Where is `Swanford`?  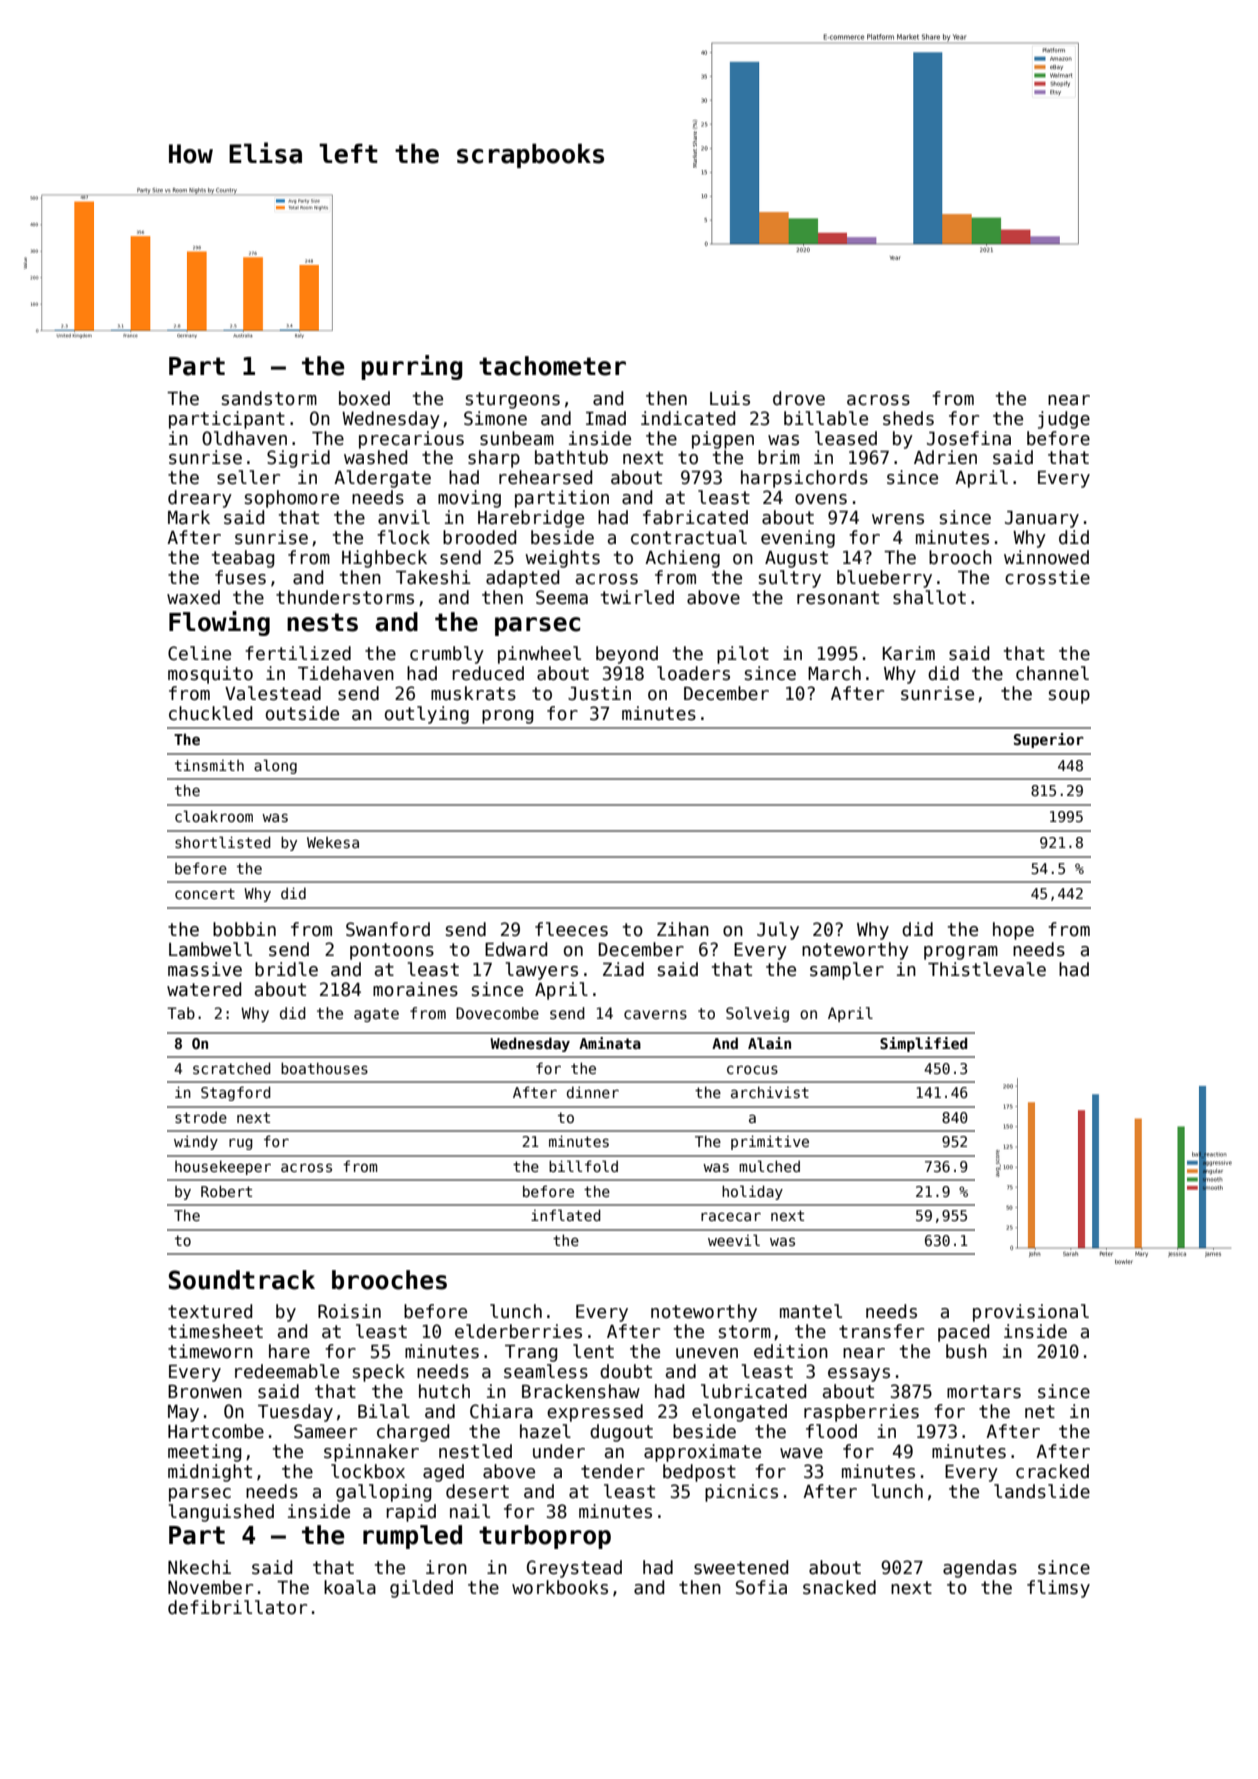 Swanford is located at coordinates (388, 929).
